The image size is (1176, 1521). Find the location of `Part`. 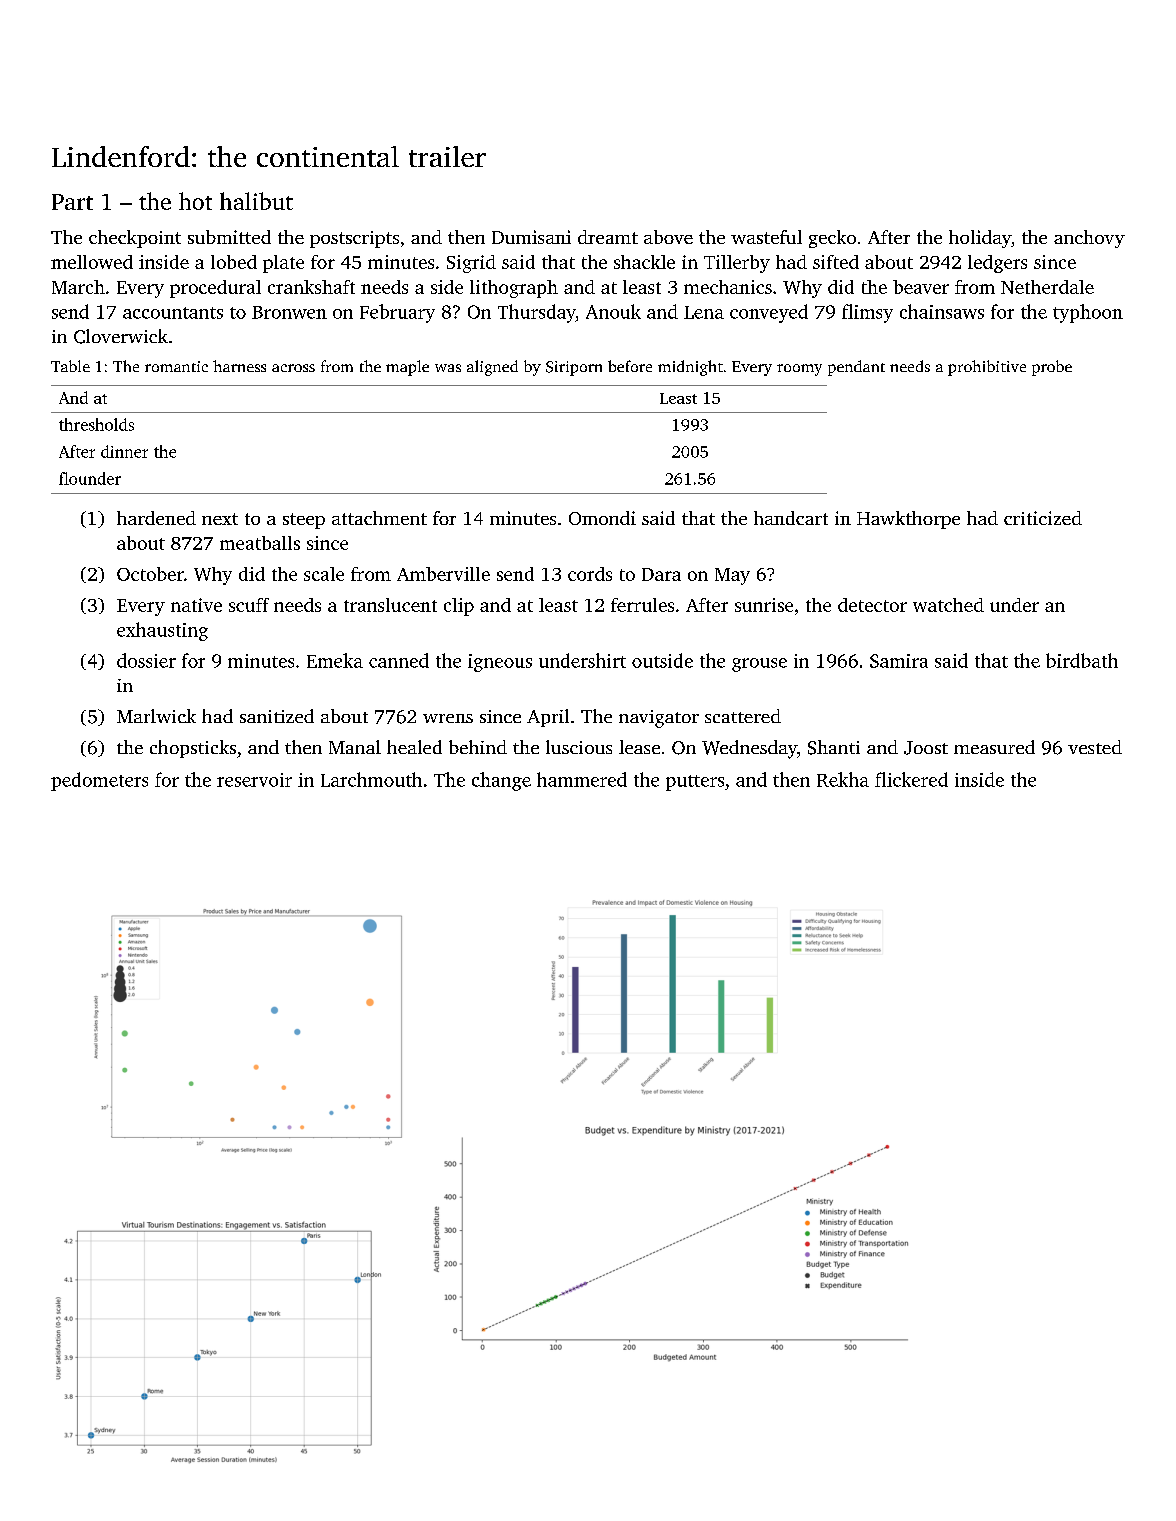

Part is located at coordinates (72, 202).
